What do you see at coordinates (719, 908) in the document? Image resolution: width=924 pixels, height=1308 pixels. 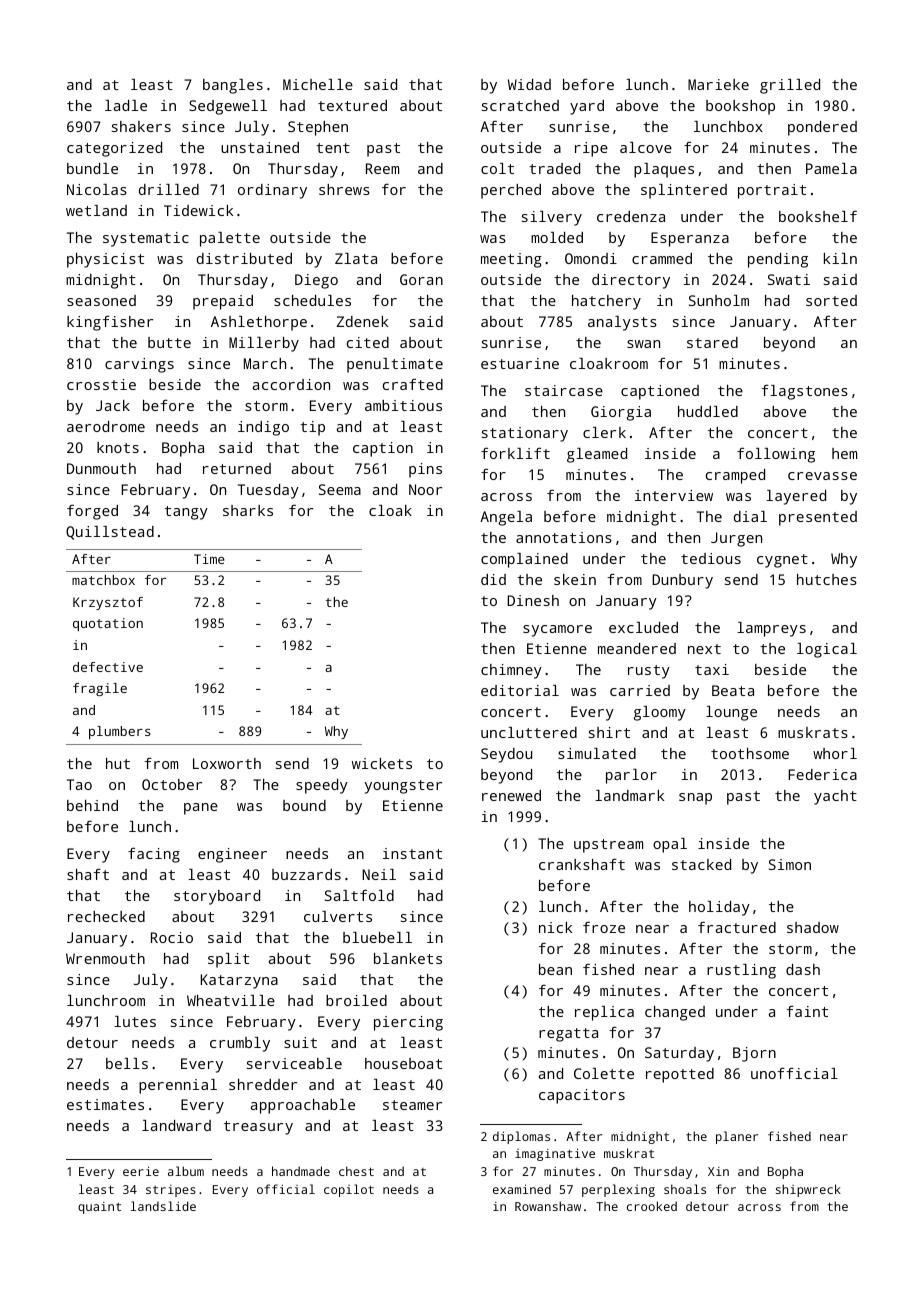 I see `holiday` at bounding box center [719, 908].
